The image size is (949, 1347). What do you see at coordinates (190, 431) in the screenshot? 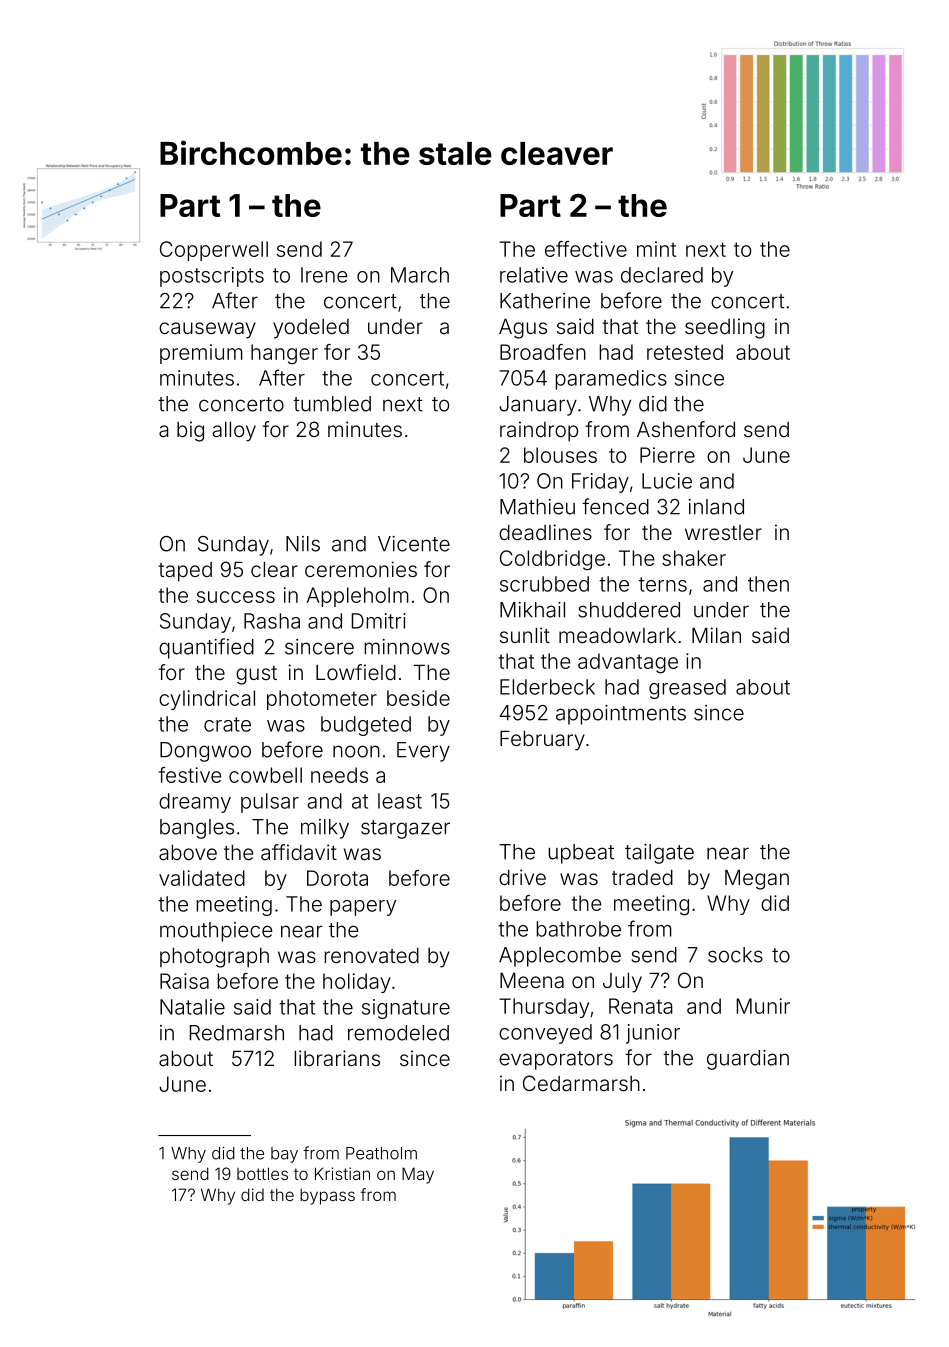
I see `big` at bounding box center [190, 431].
